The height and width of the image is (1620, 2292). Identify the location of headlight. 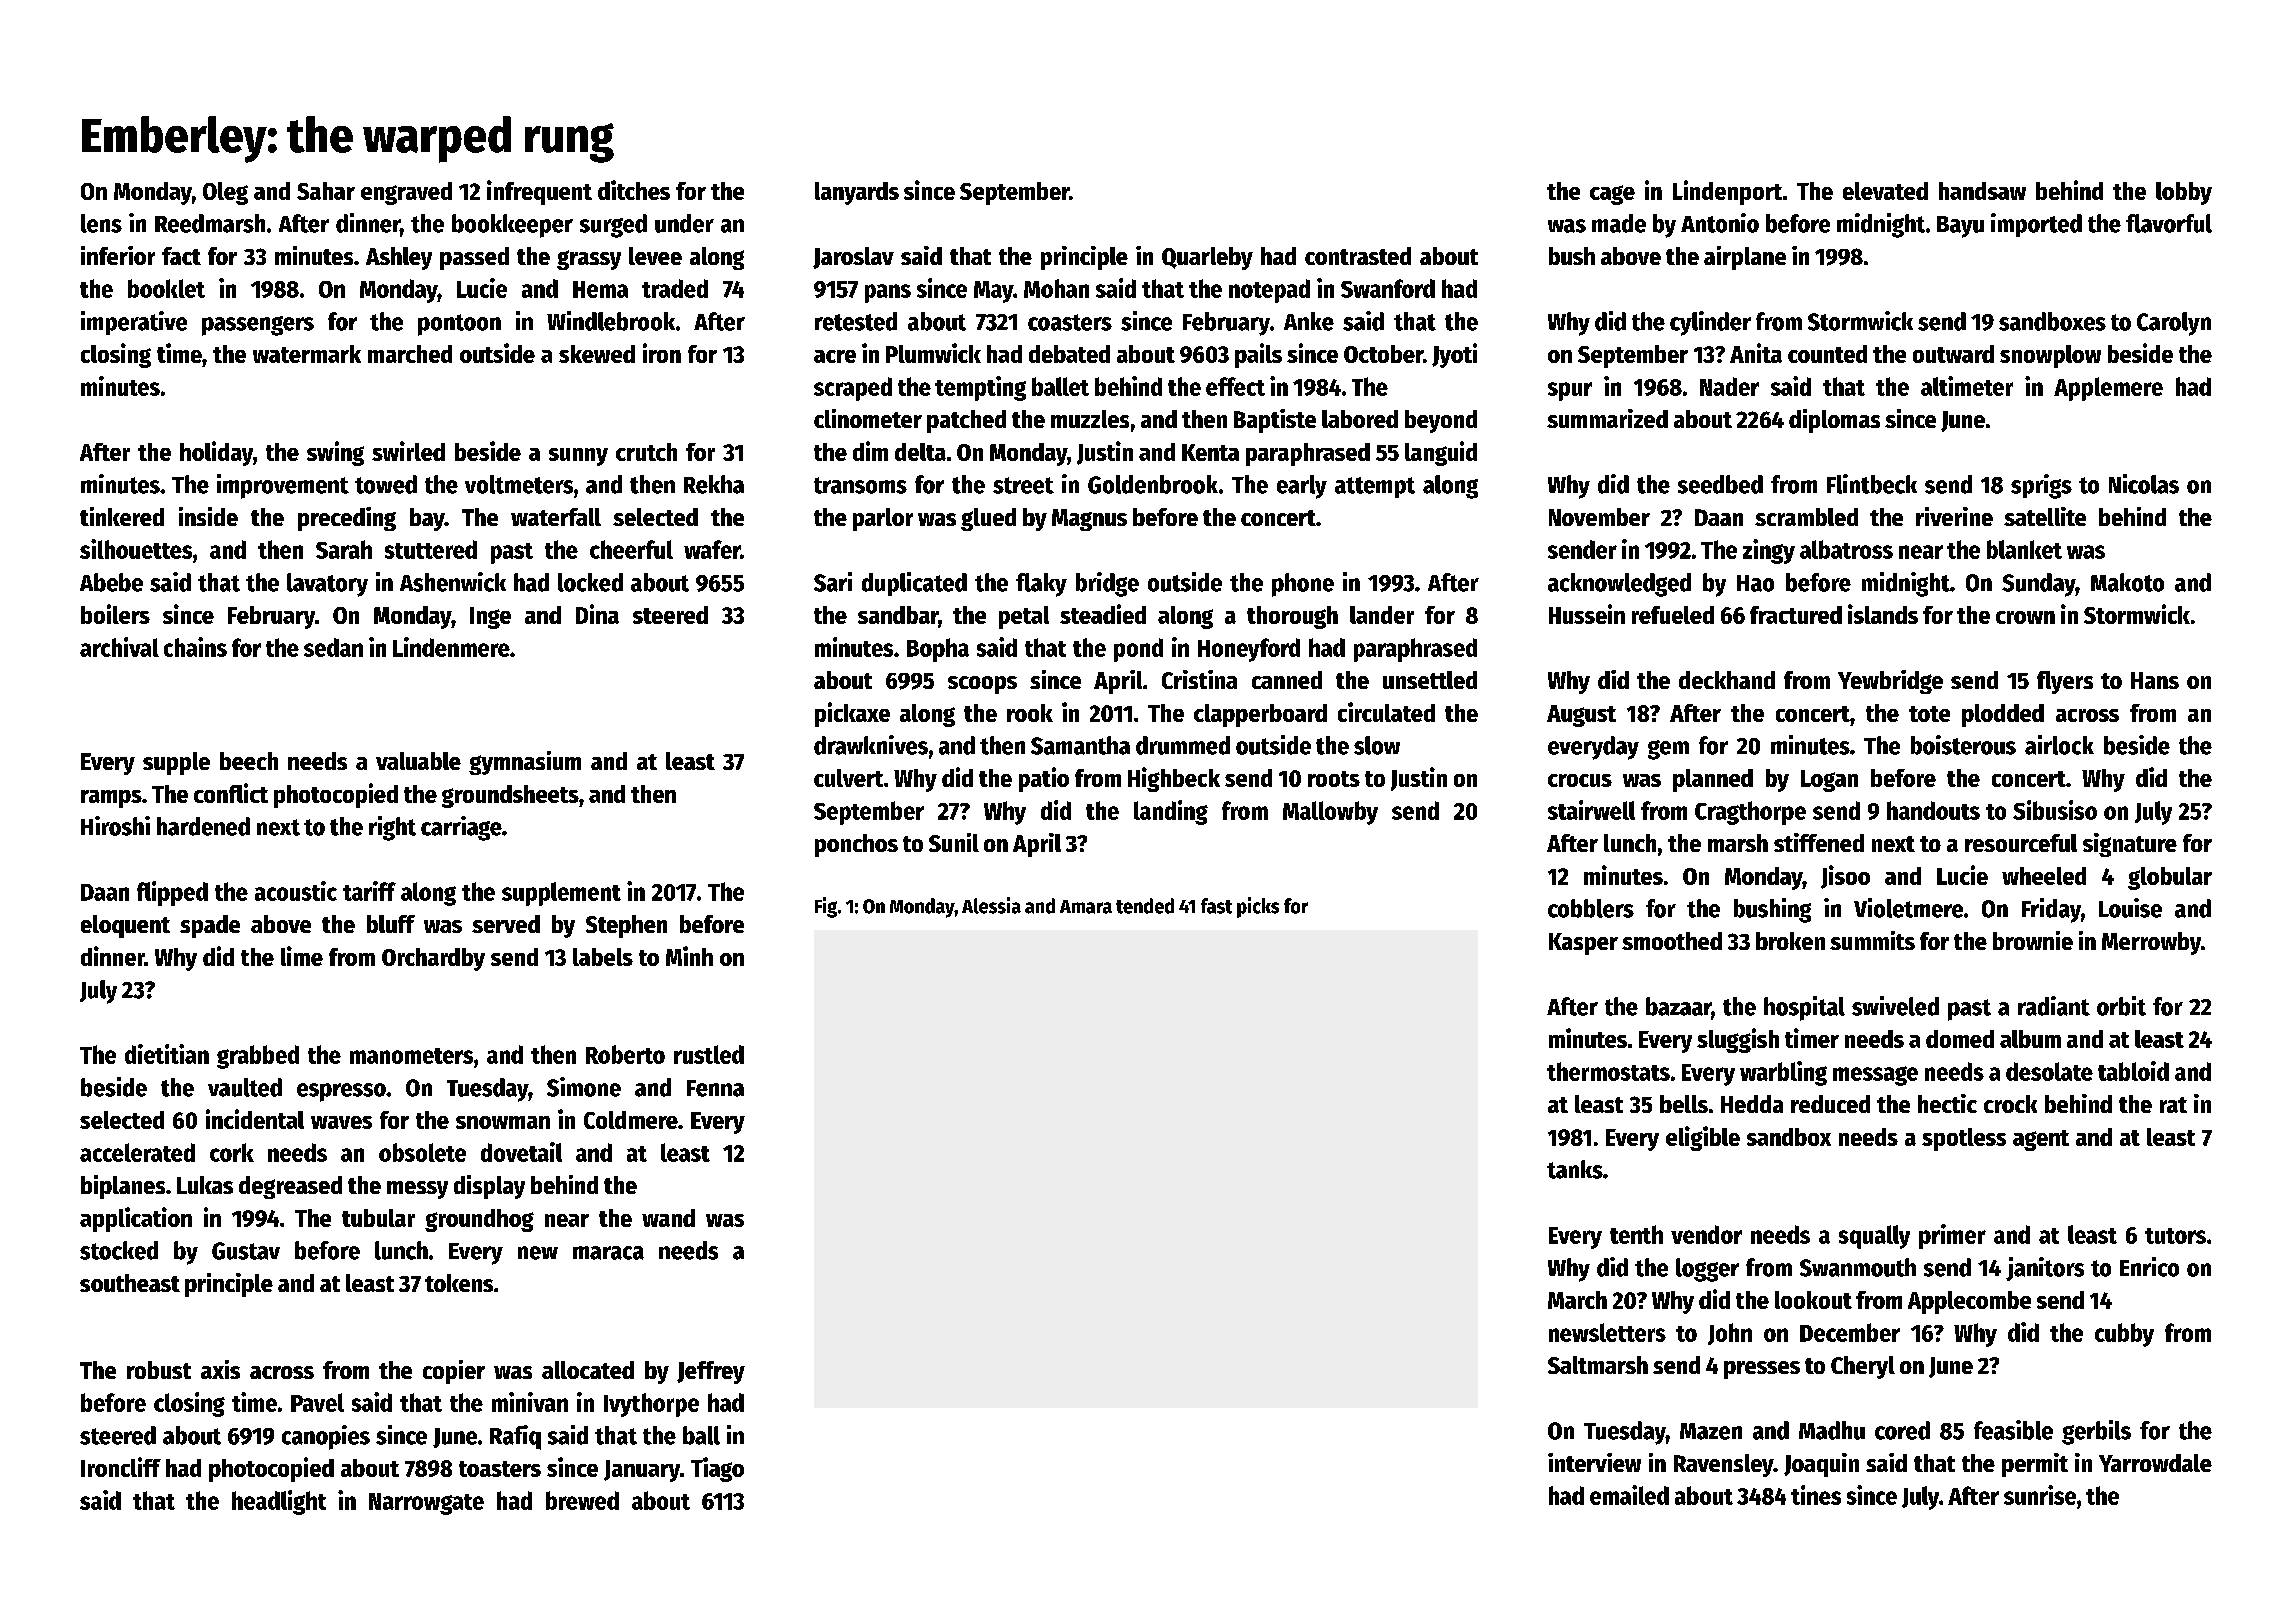
(279, 1502).
